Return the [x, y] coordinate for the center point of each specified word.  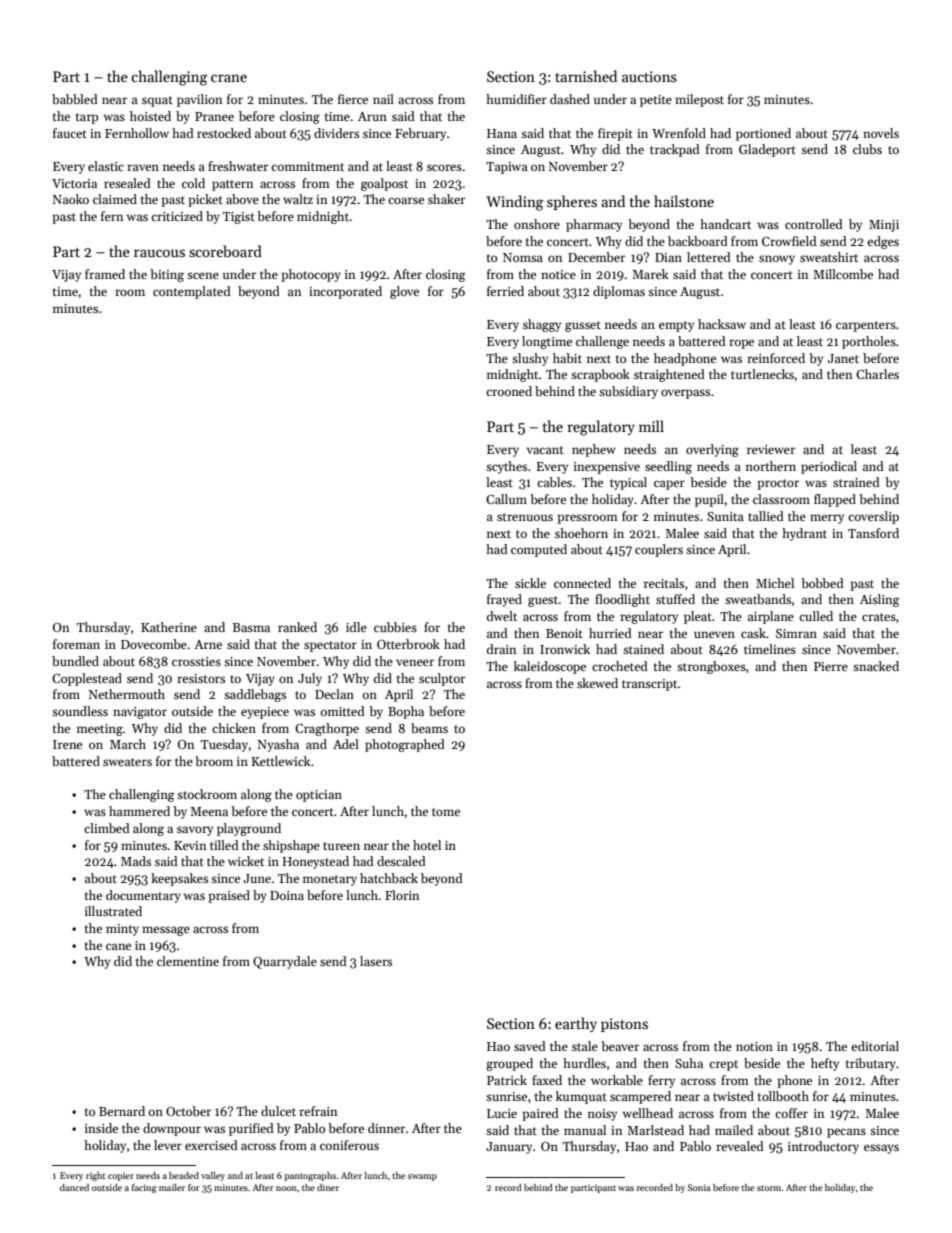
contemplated [192, 292]
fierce [353, 99]
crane [229, 78]
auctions [649, 76]
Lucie [502, 1113]
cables [554, 482]
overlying [712, 450]
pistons [624, 1025]
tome [446, 812]
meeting [100, 730]
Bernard [122, 1111]
